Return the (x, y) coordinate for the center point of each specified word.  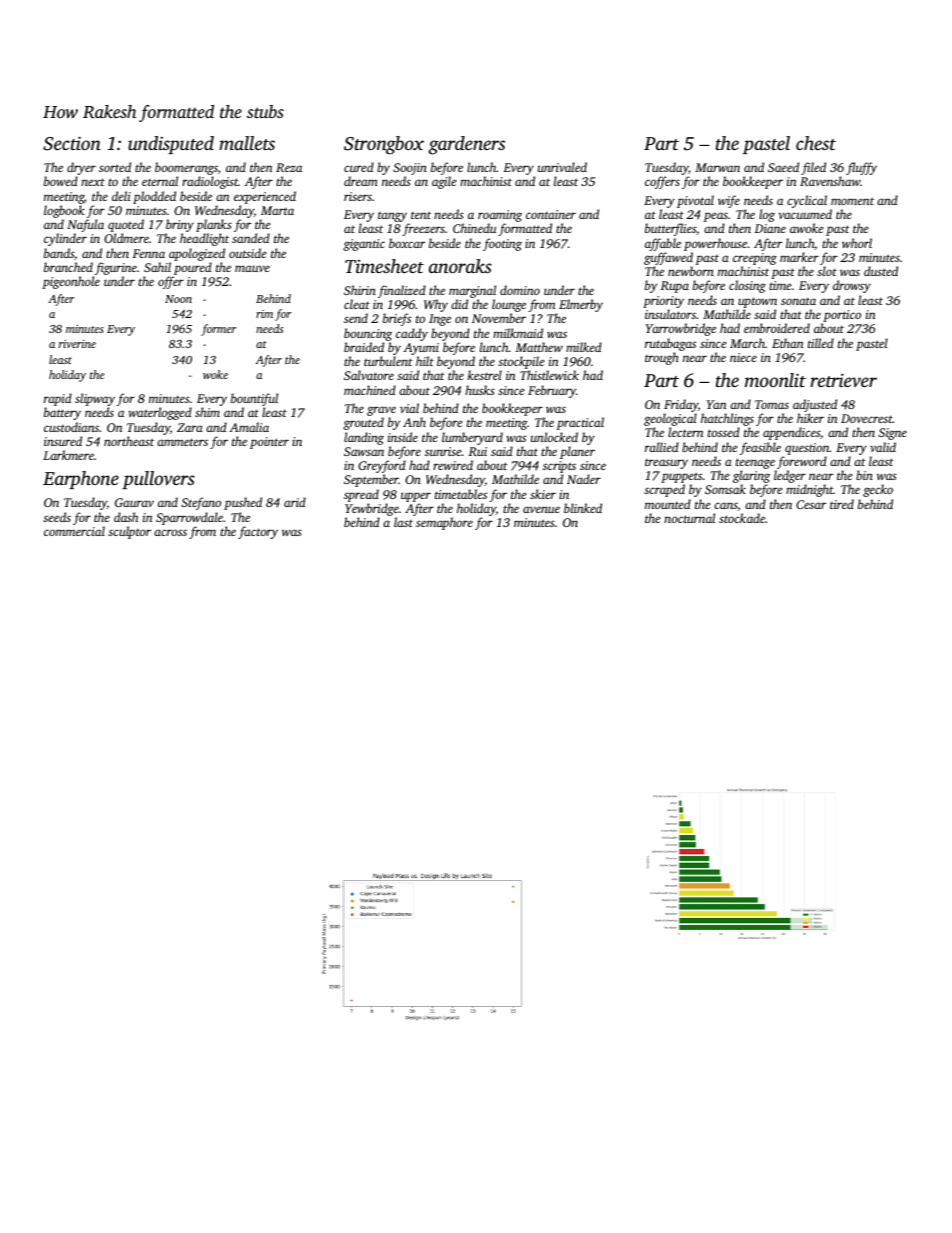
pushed (243, 503)
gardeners (466, 145)
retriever (843, 380)
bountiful (254, 400)
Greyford (382, 466)
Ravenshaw (830, 181)
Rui (478, 451)
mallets (247, 143)
